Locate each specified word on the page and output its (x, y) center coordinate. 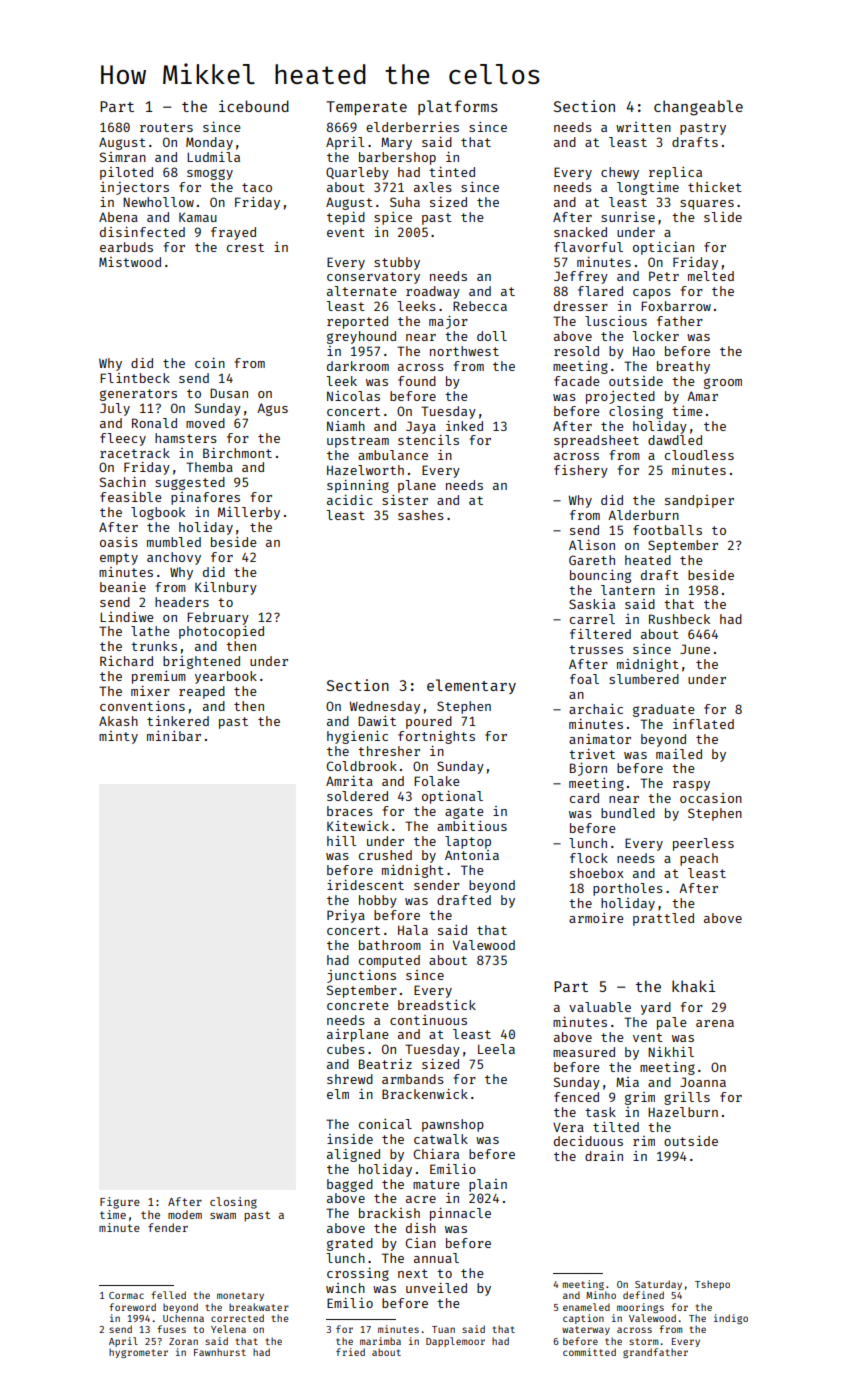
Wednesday (384, 707)
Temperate (366, 108)
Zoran (183, 1341)
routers (166, 127)
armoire (596, 918)
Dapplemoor (455, 1342)
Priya (346, 916)
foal (584, 679)
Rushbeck (679, 619)
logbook (158, 513)
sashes (421, 515)
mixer (150, 691)
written (643, 127)
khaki (693, 986)
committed (589, 1352)
